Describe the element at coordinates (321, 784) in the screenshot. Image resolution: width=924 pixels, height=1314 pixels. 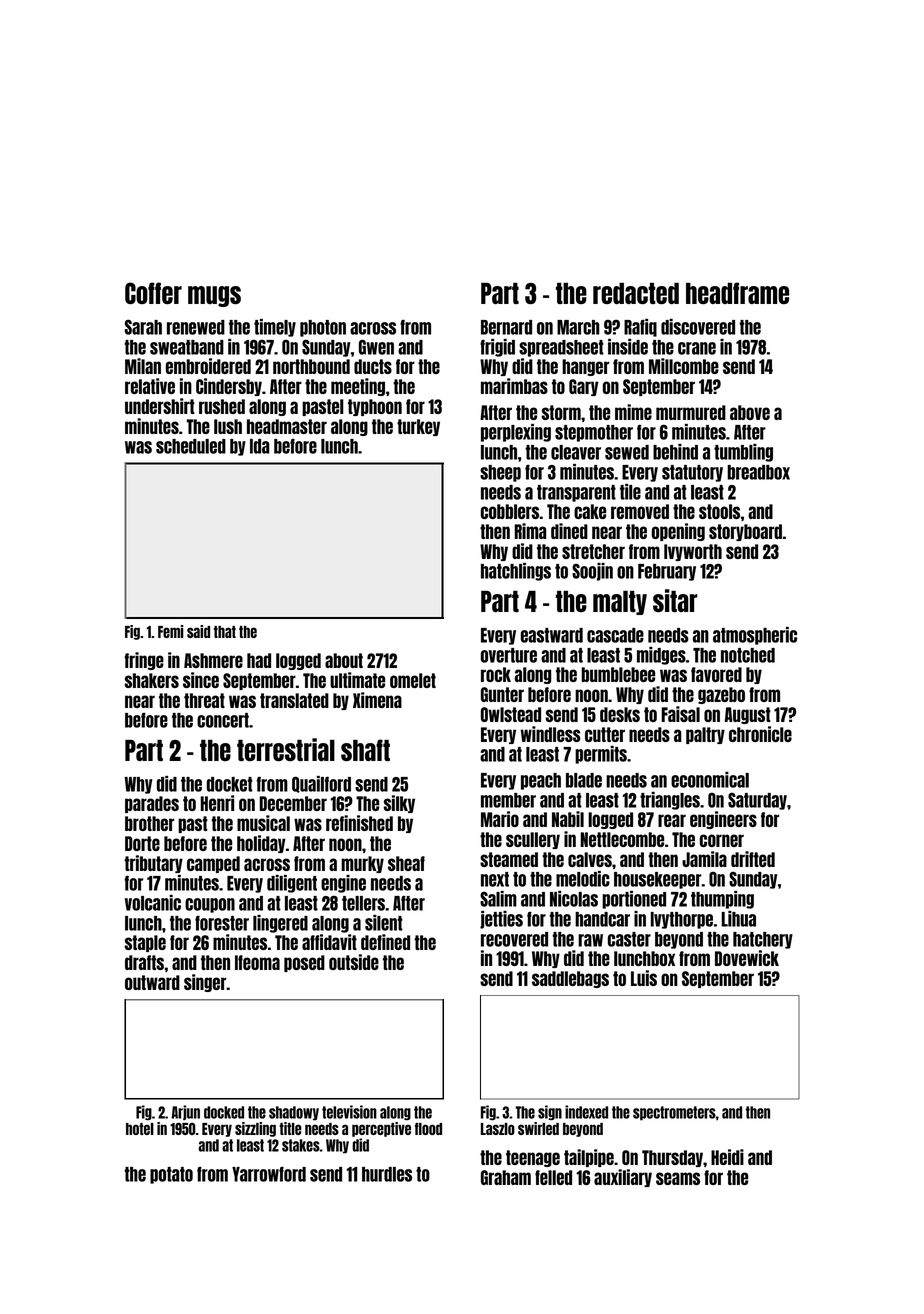
I see `Quailford` at that location.
